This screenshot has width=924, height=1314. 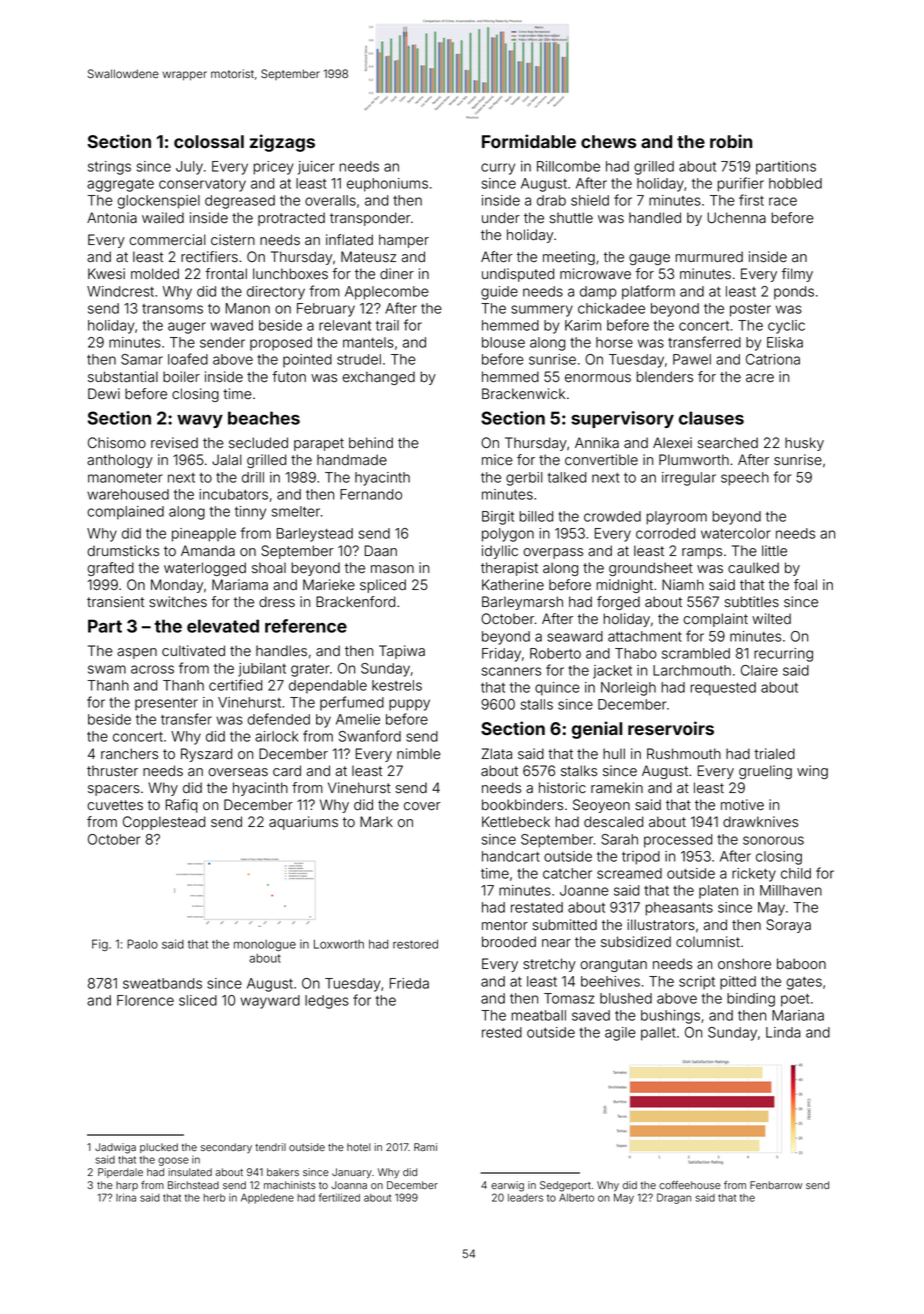 I want to click on mice, so click(x=497, y=459).
